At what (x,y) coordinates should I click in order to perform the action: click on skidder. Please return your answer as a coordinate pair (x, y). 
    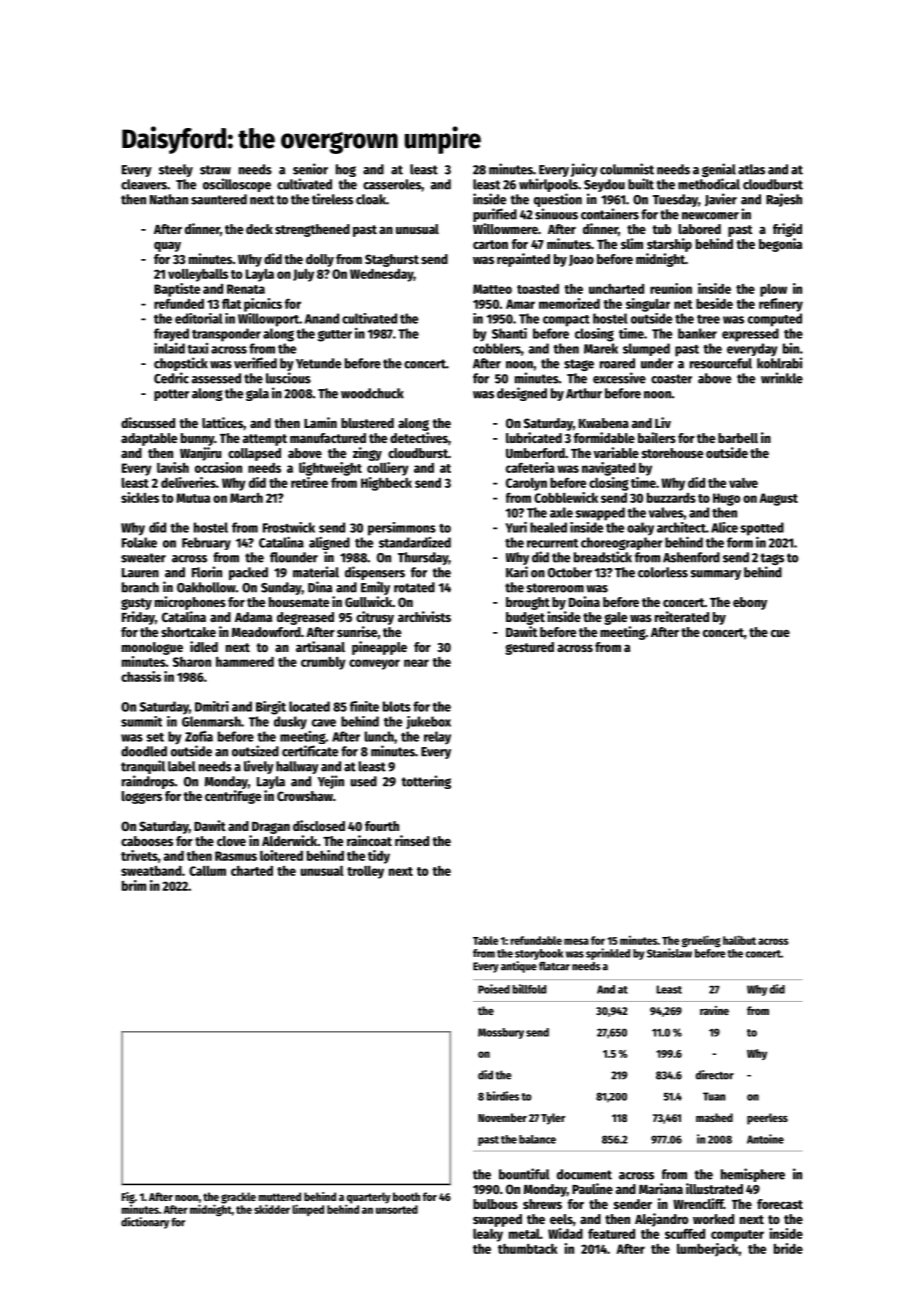
    Looking at the image, I should click on (272, 1209).
